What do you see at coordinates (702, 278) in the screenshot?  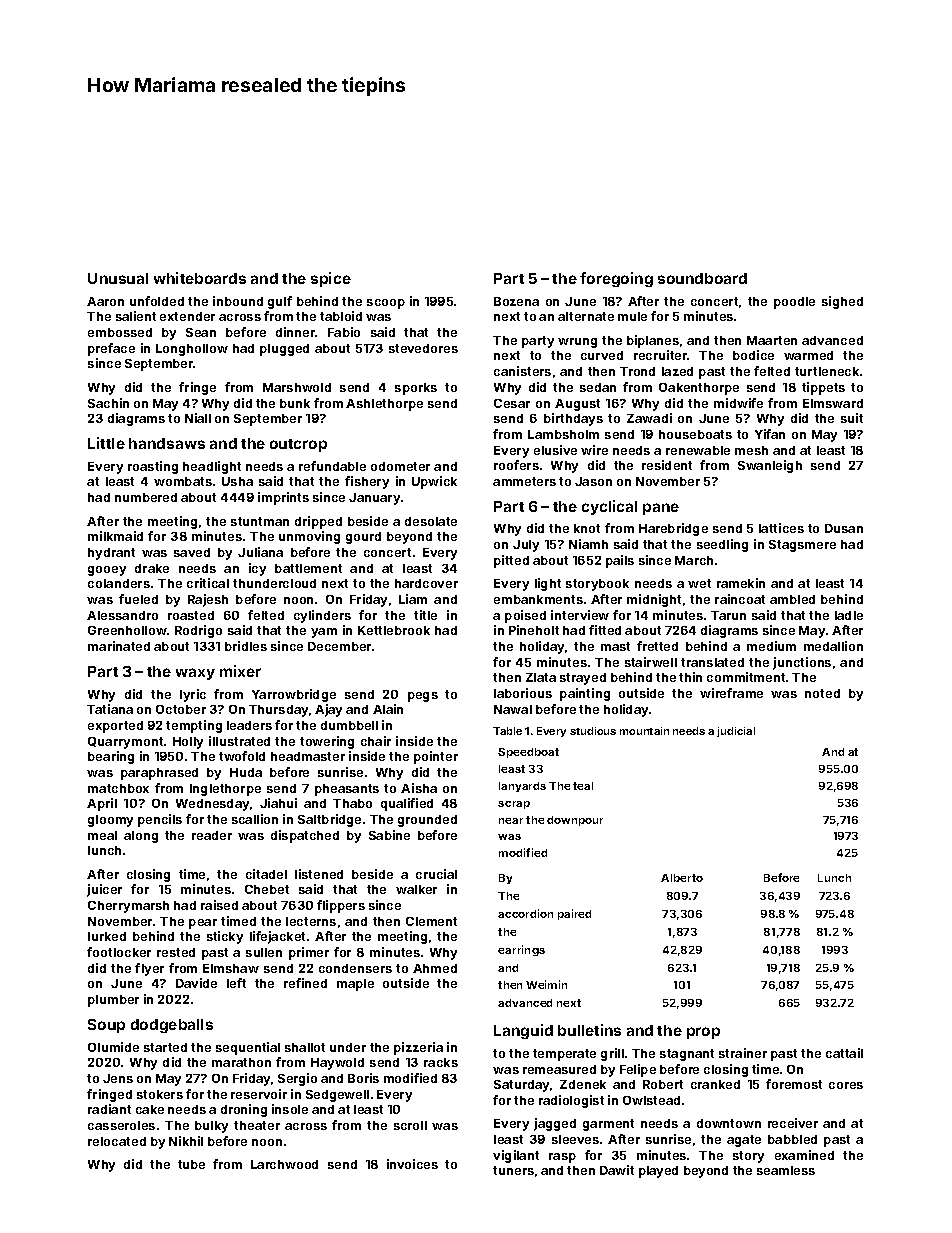 I see `soundboard` at bounding box center [702, 278].
